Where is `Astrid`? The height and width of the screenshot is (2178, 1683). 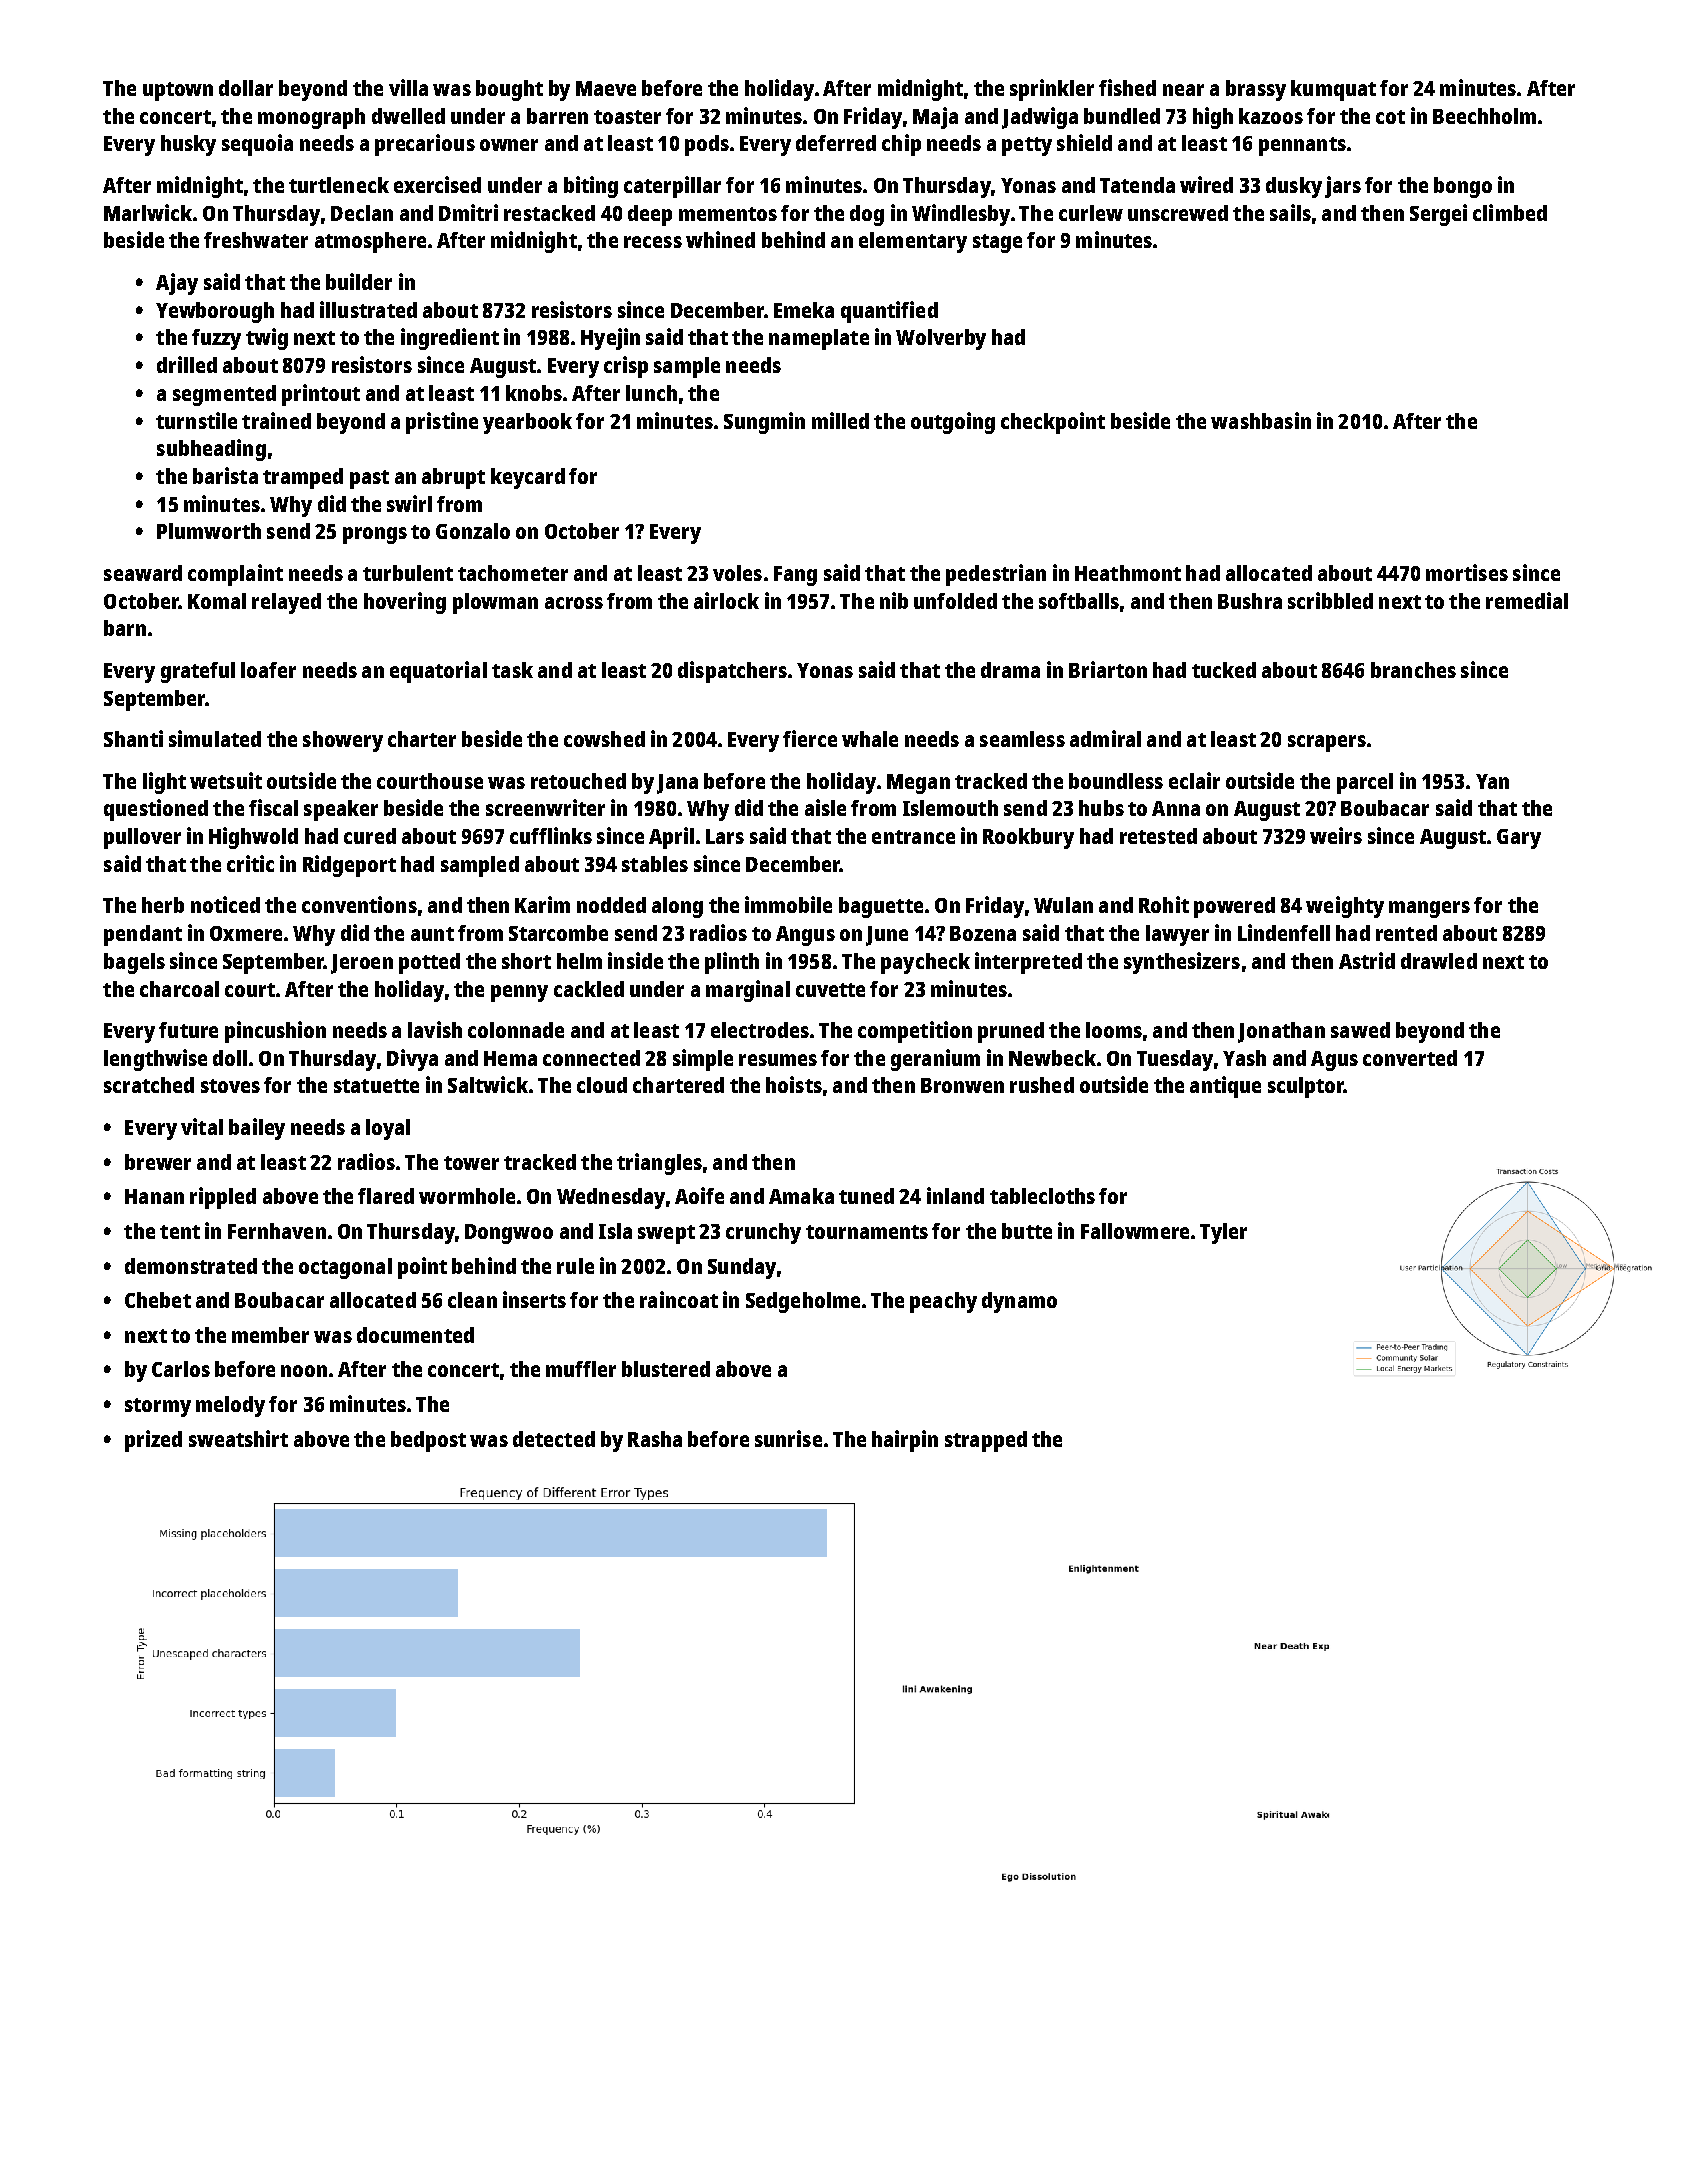 Astrid is located at coordinates (1367, 960).
